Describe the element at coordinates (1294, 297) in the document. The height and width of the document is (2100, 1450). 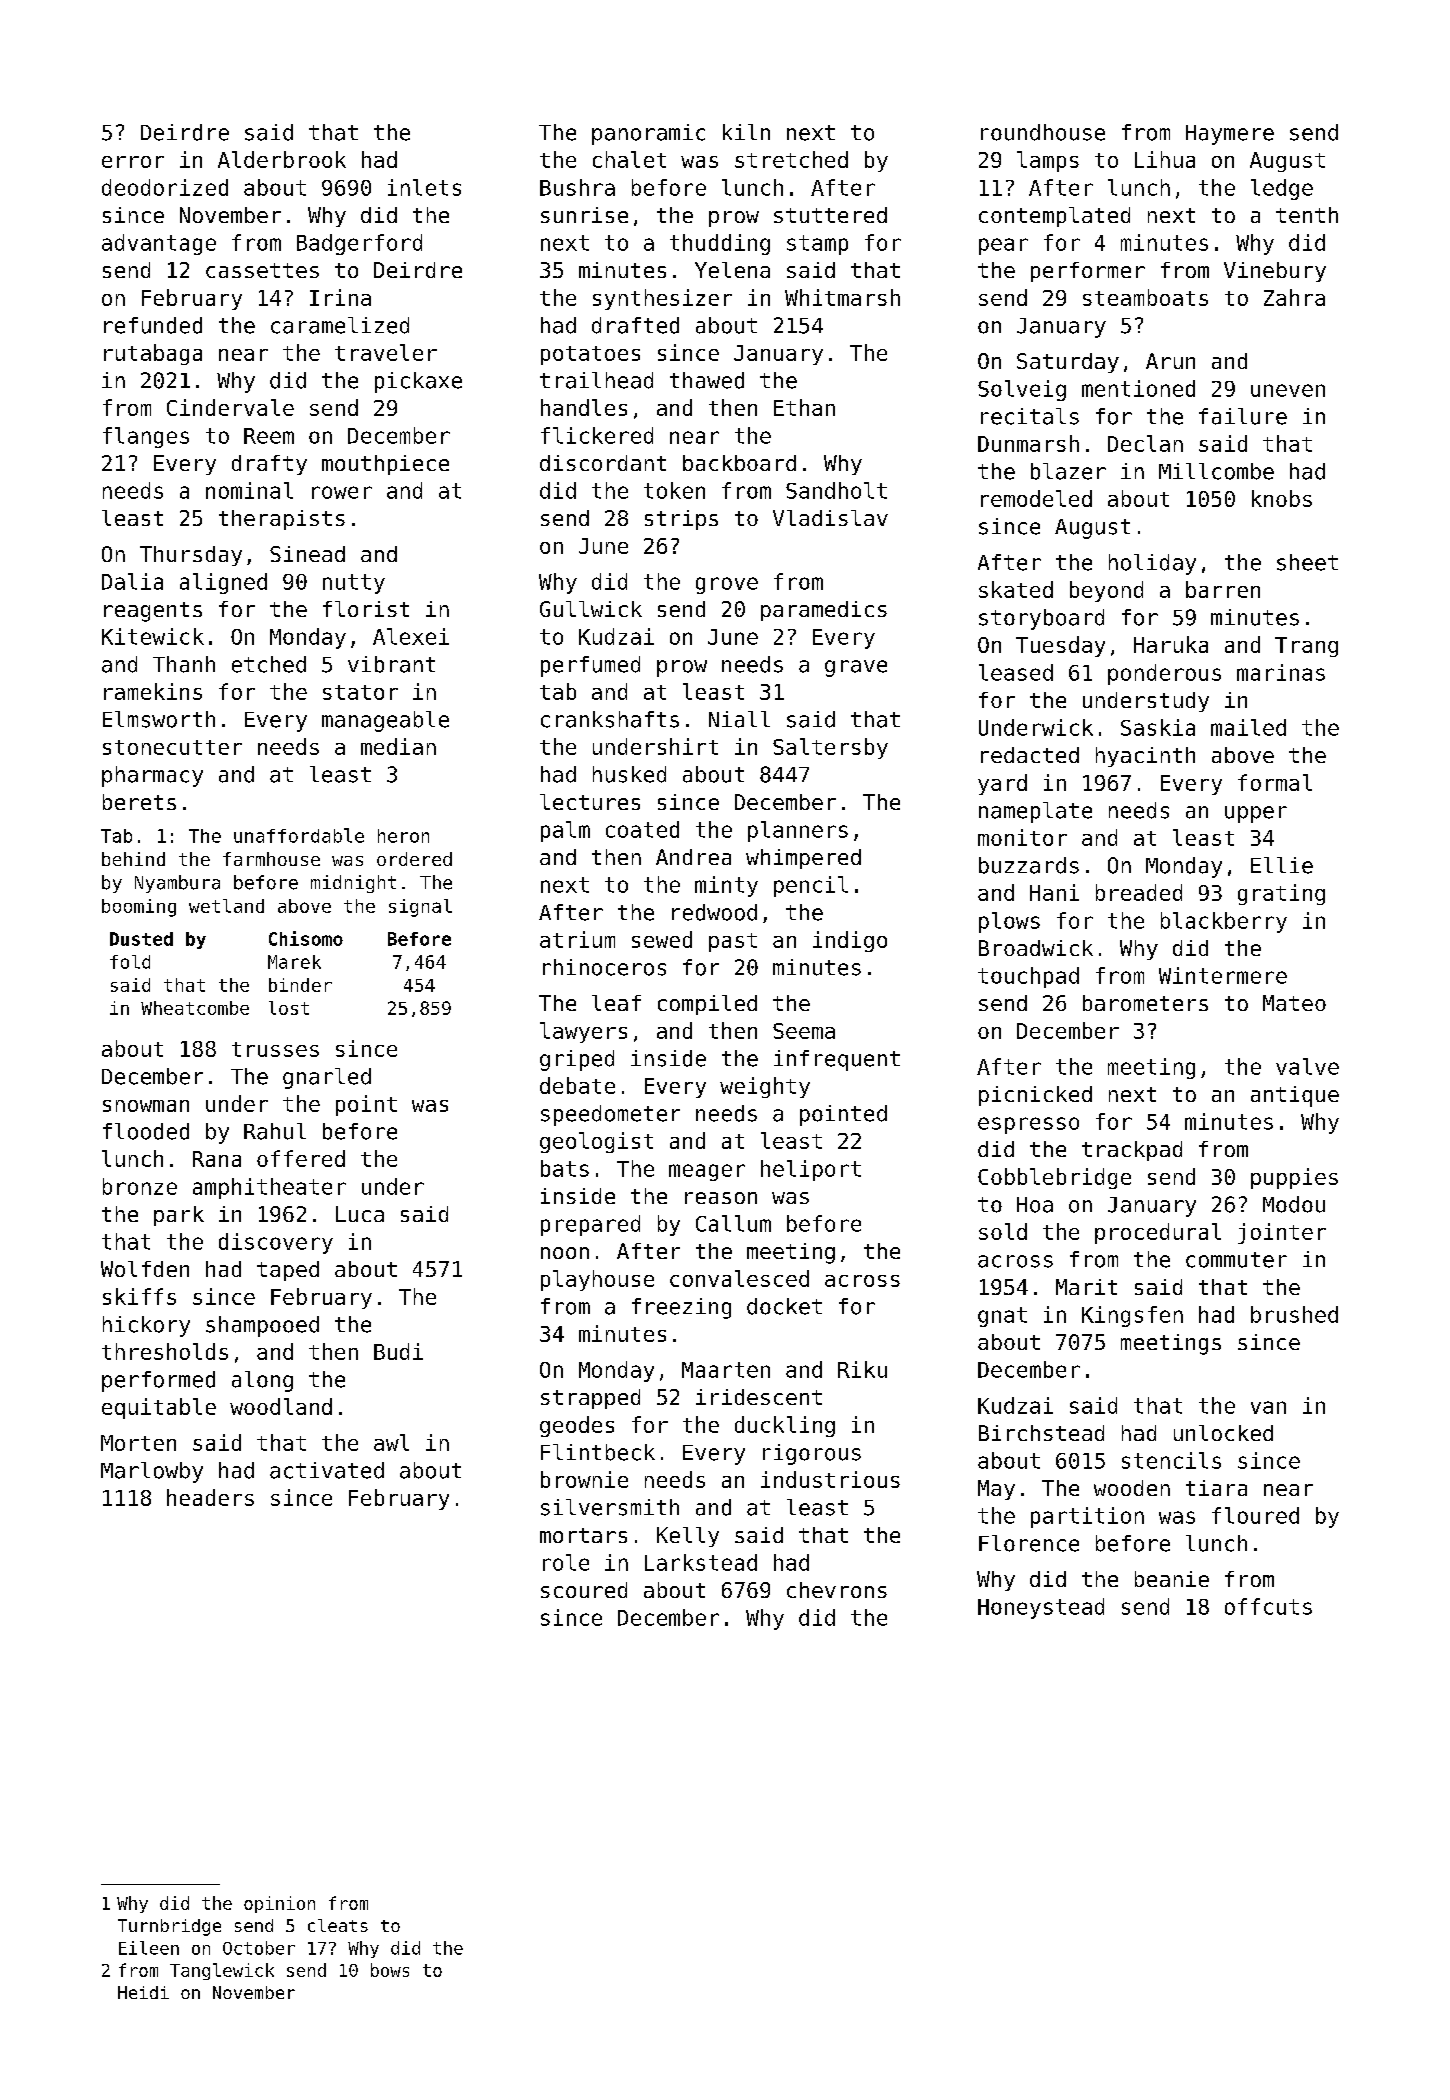
I see `Zahra` at that location.
